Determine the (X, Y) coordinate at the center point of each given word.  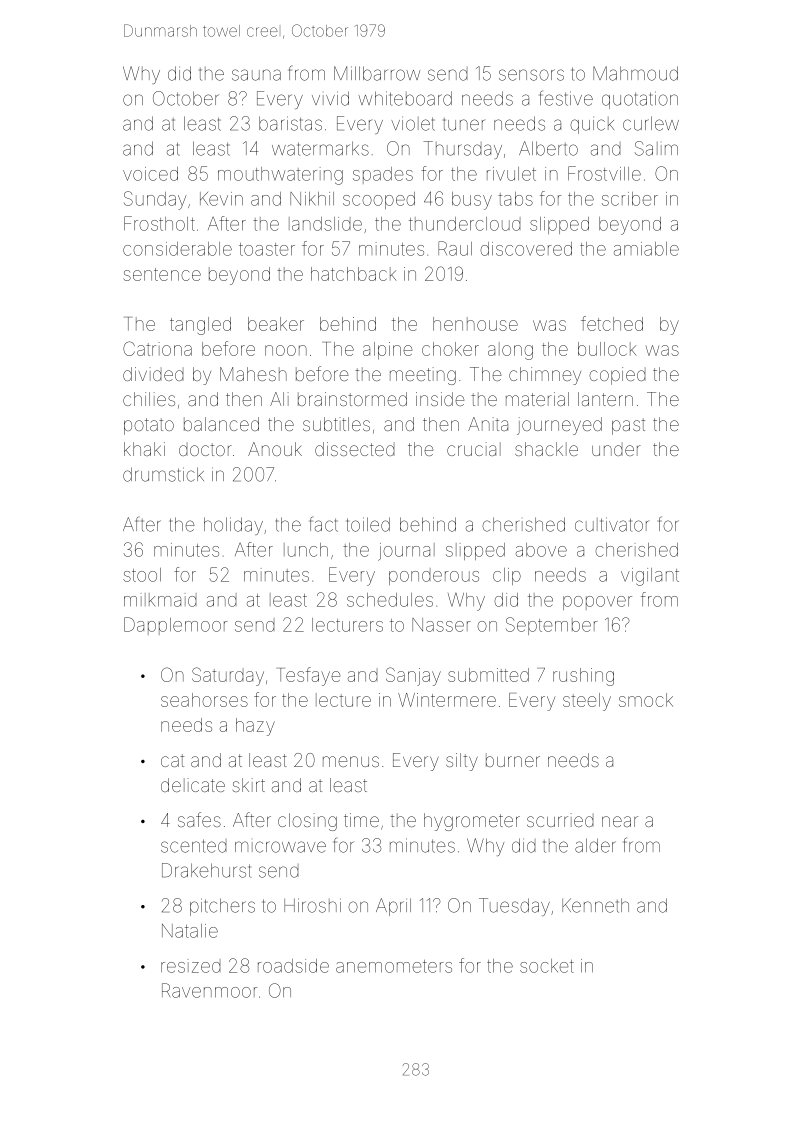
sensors (531, 75)
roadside (293, 966)
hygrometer (472, 822)
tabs (515, 199)
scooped (379, 200)
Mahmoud (635, 73)
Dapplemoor (175, 626)
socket (547, 966)
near (620, 821)
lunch (306, 550)
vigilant (650, 577)
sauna (256, 75)
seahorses (204, 700)
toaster (267, 249)
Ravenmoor (209, 990)
